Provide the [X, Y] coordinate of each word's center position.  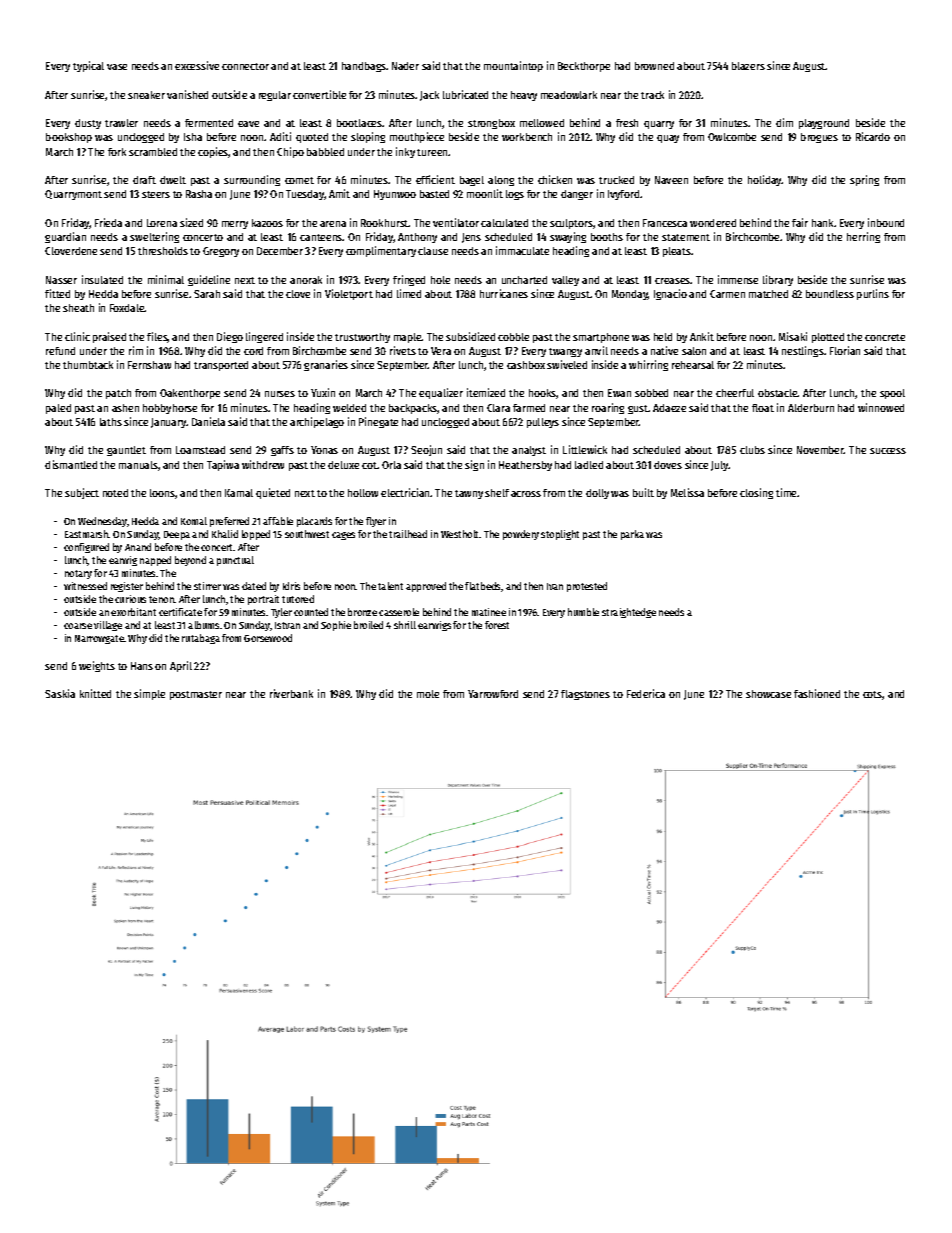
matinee [489, 612]
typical [88, 66]
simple [149, 694]
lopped [256, 535]
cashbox [526, 365]
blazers [748, 66]
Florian [845, 350]
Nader [405, 66]
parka [632, 535]
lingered [264, 337]
